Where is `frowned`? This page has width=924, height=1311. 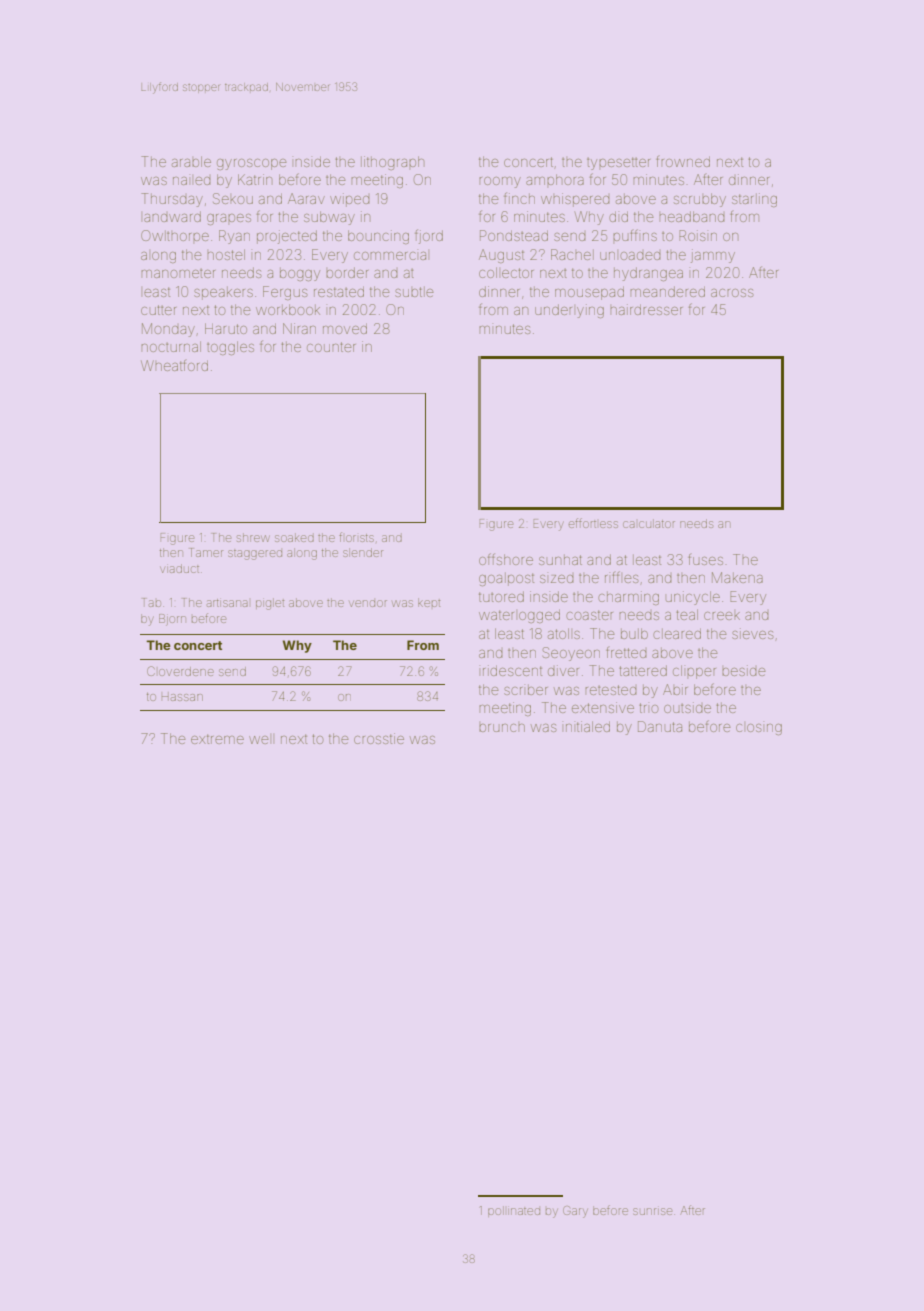
frowned is located at coordinates (683, 161).
